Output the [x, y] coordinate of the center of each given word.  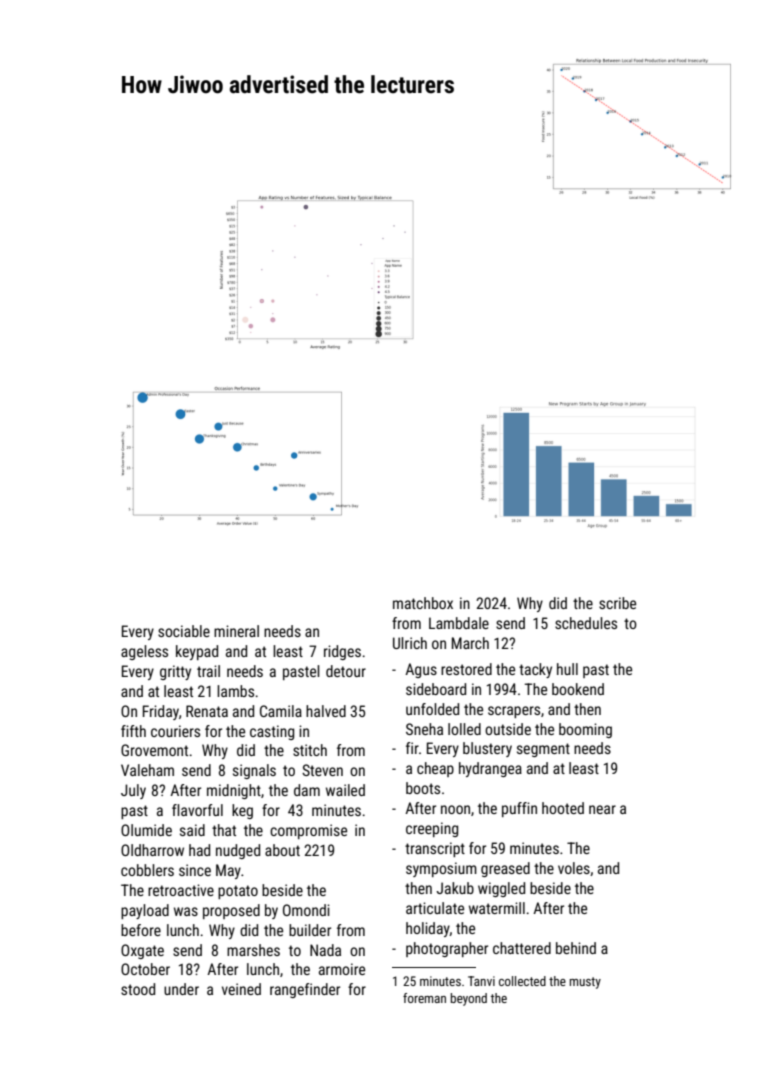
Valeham [147, 770]
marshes [253, 950]
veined [241, 989]
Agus [421, 670]
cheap [435, 769]
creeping [432, 829]
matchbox [423, 603]
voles [574, 868]
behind [576, 948]
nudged [238, 851]
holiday [428, 929]
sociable [184, 631]
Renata [207, 711]
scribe [617, 603]
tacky [535, 670]
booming [585, 730]
